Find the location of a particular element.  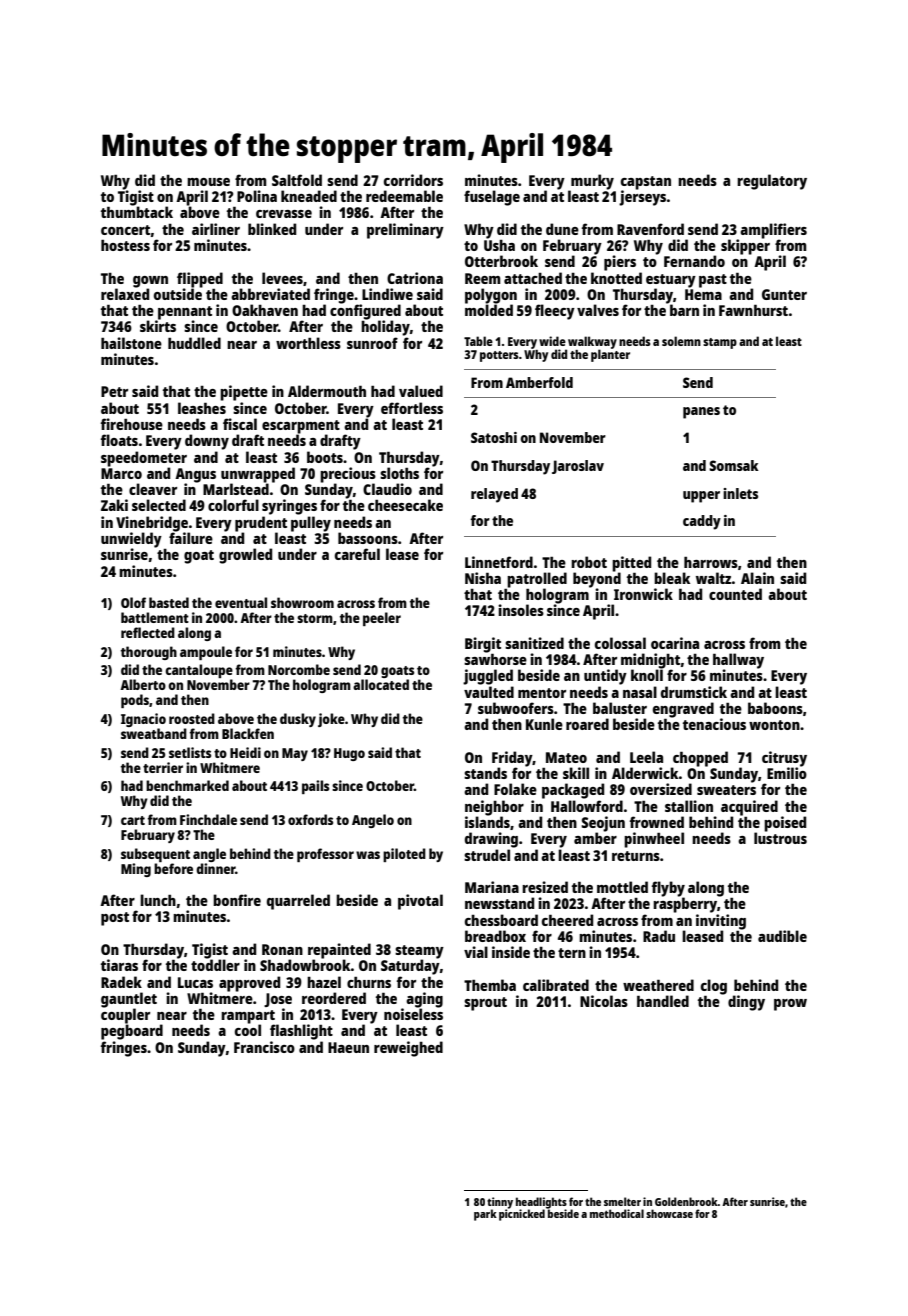

May is located at coordinates (295, 754).
